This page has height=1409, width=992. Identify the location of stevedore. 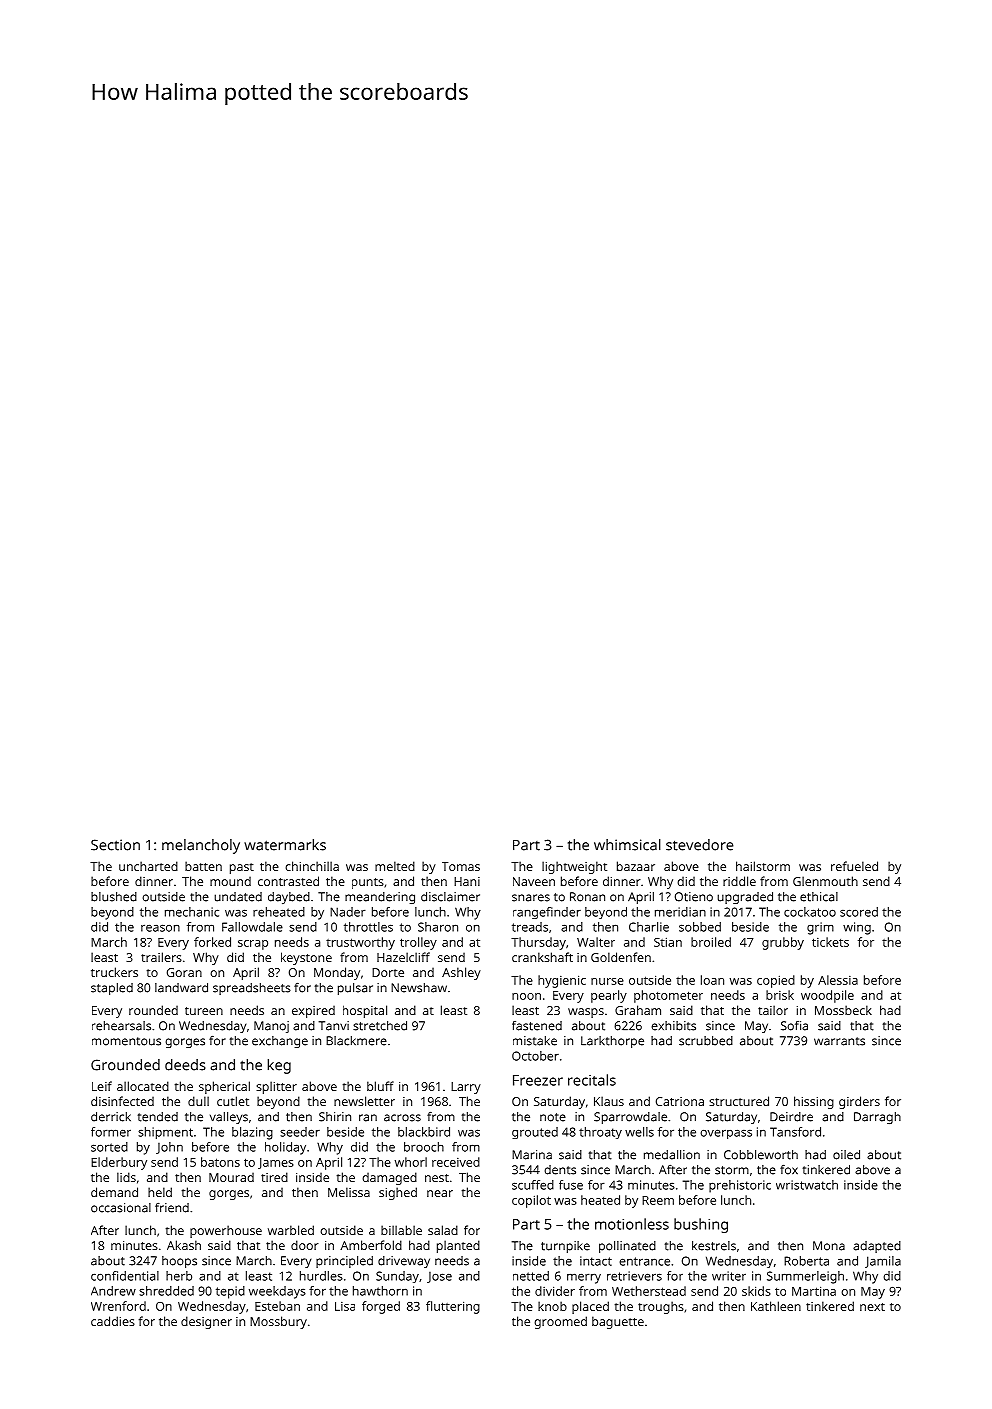
(700, 845).
